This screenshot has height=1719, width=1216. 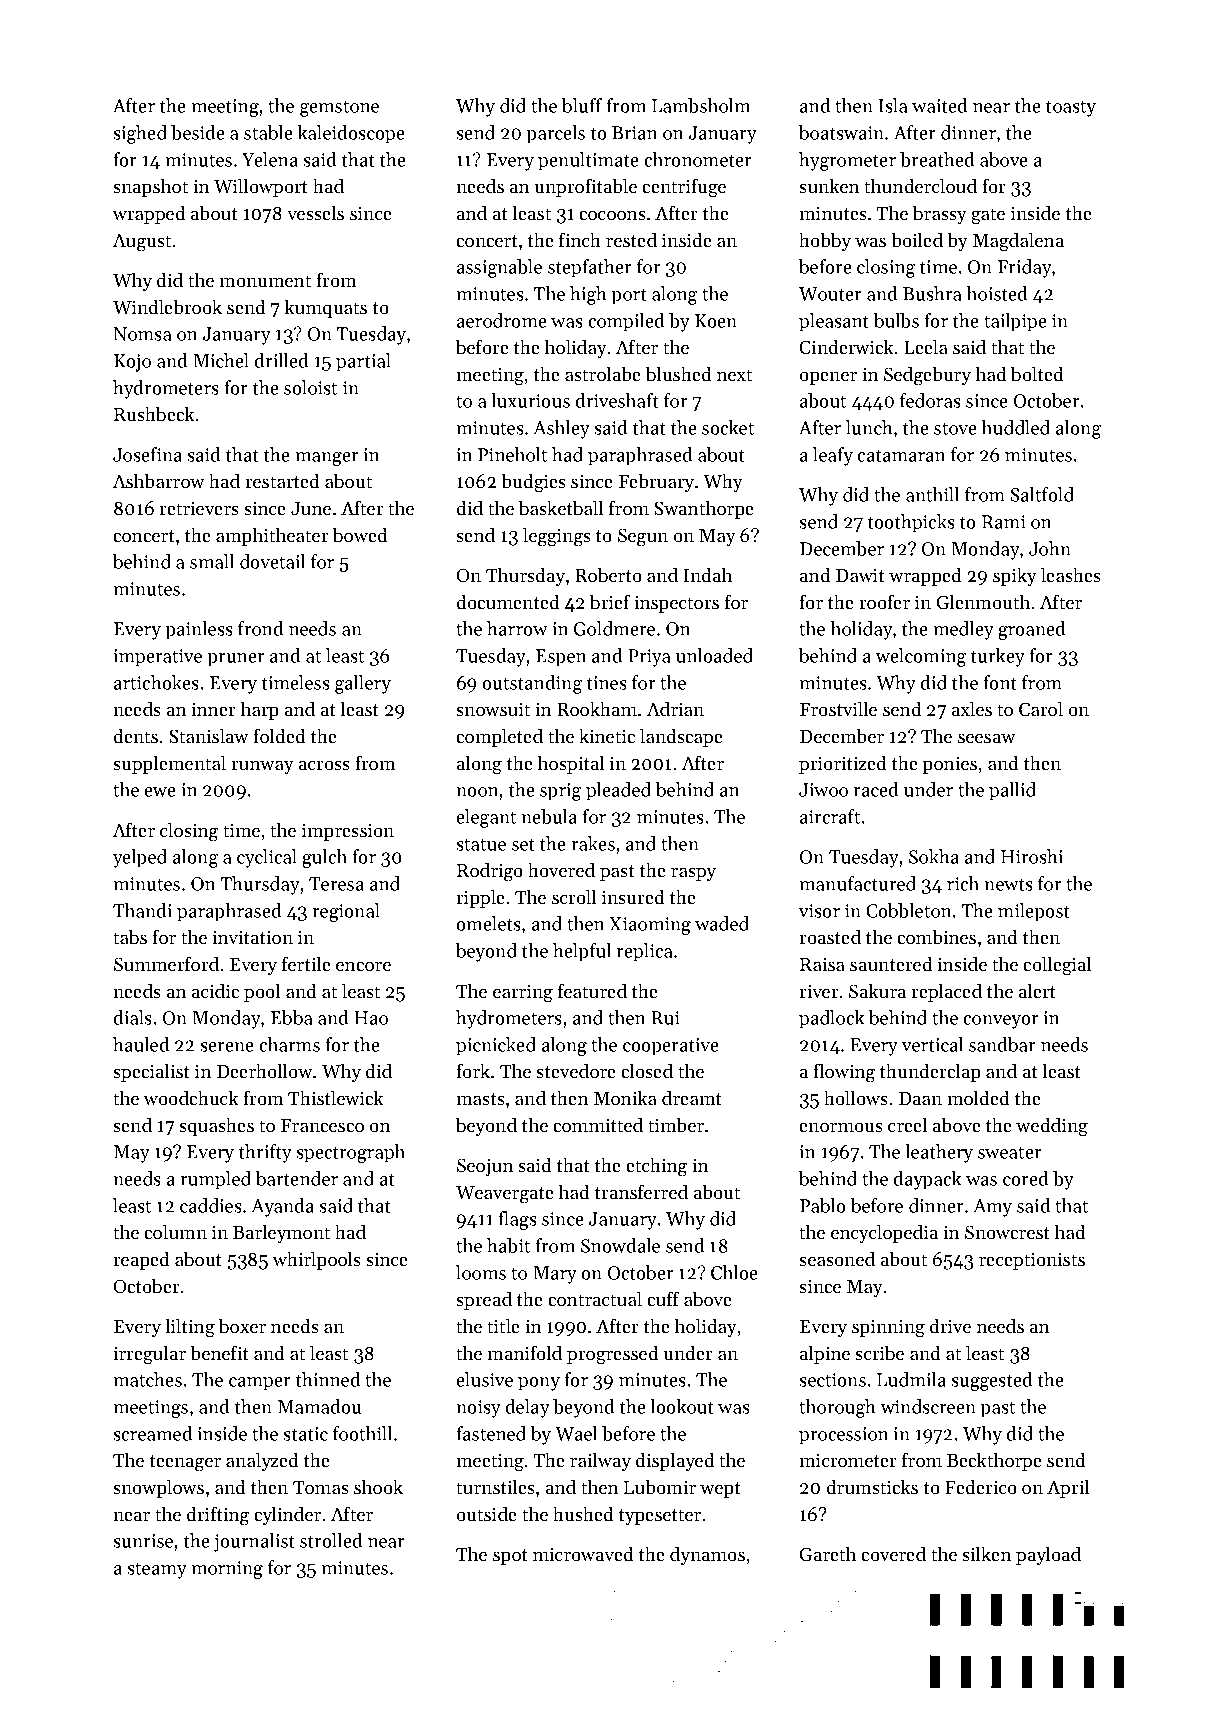 What do you see at coordinates (499, 737) in the screenshot?
I see `completed` at bounding box center [499, 737].
